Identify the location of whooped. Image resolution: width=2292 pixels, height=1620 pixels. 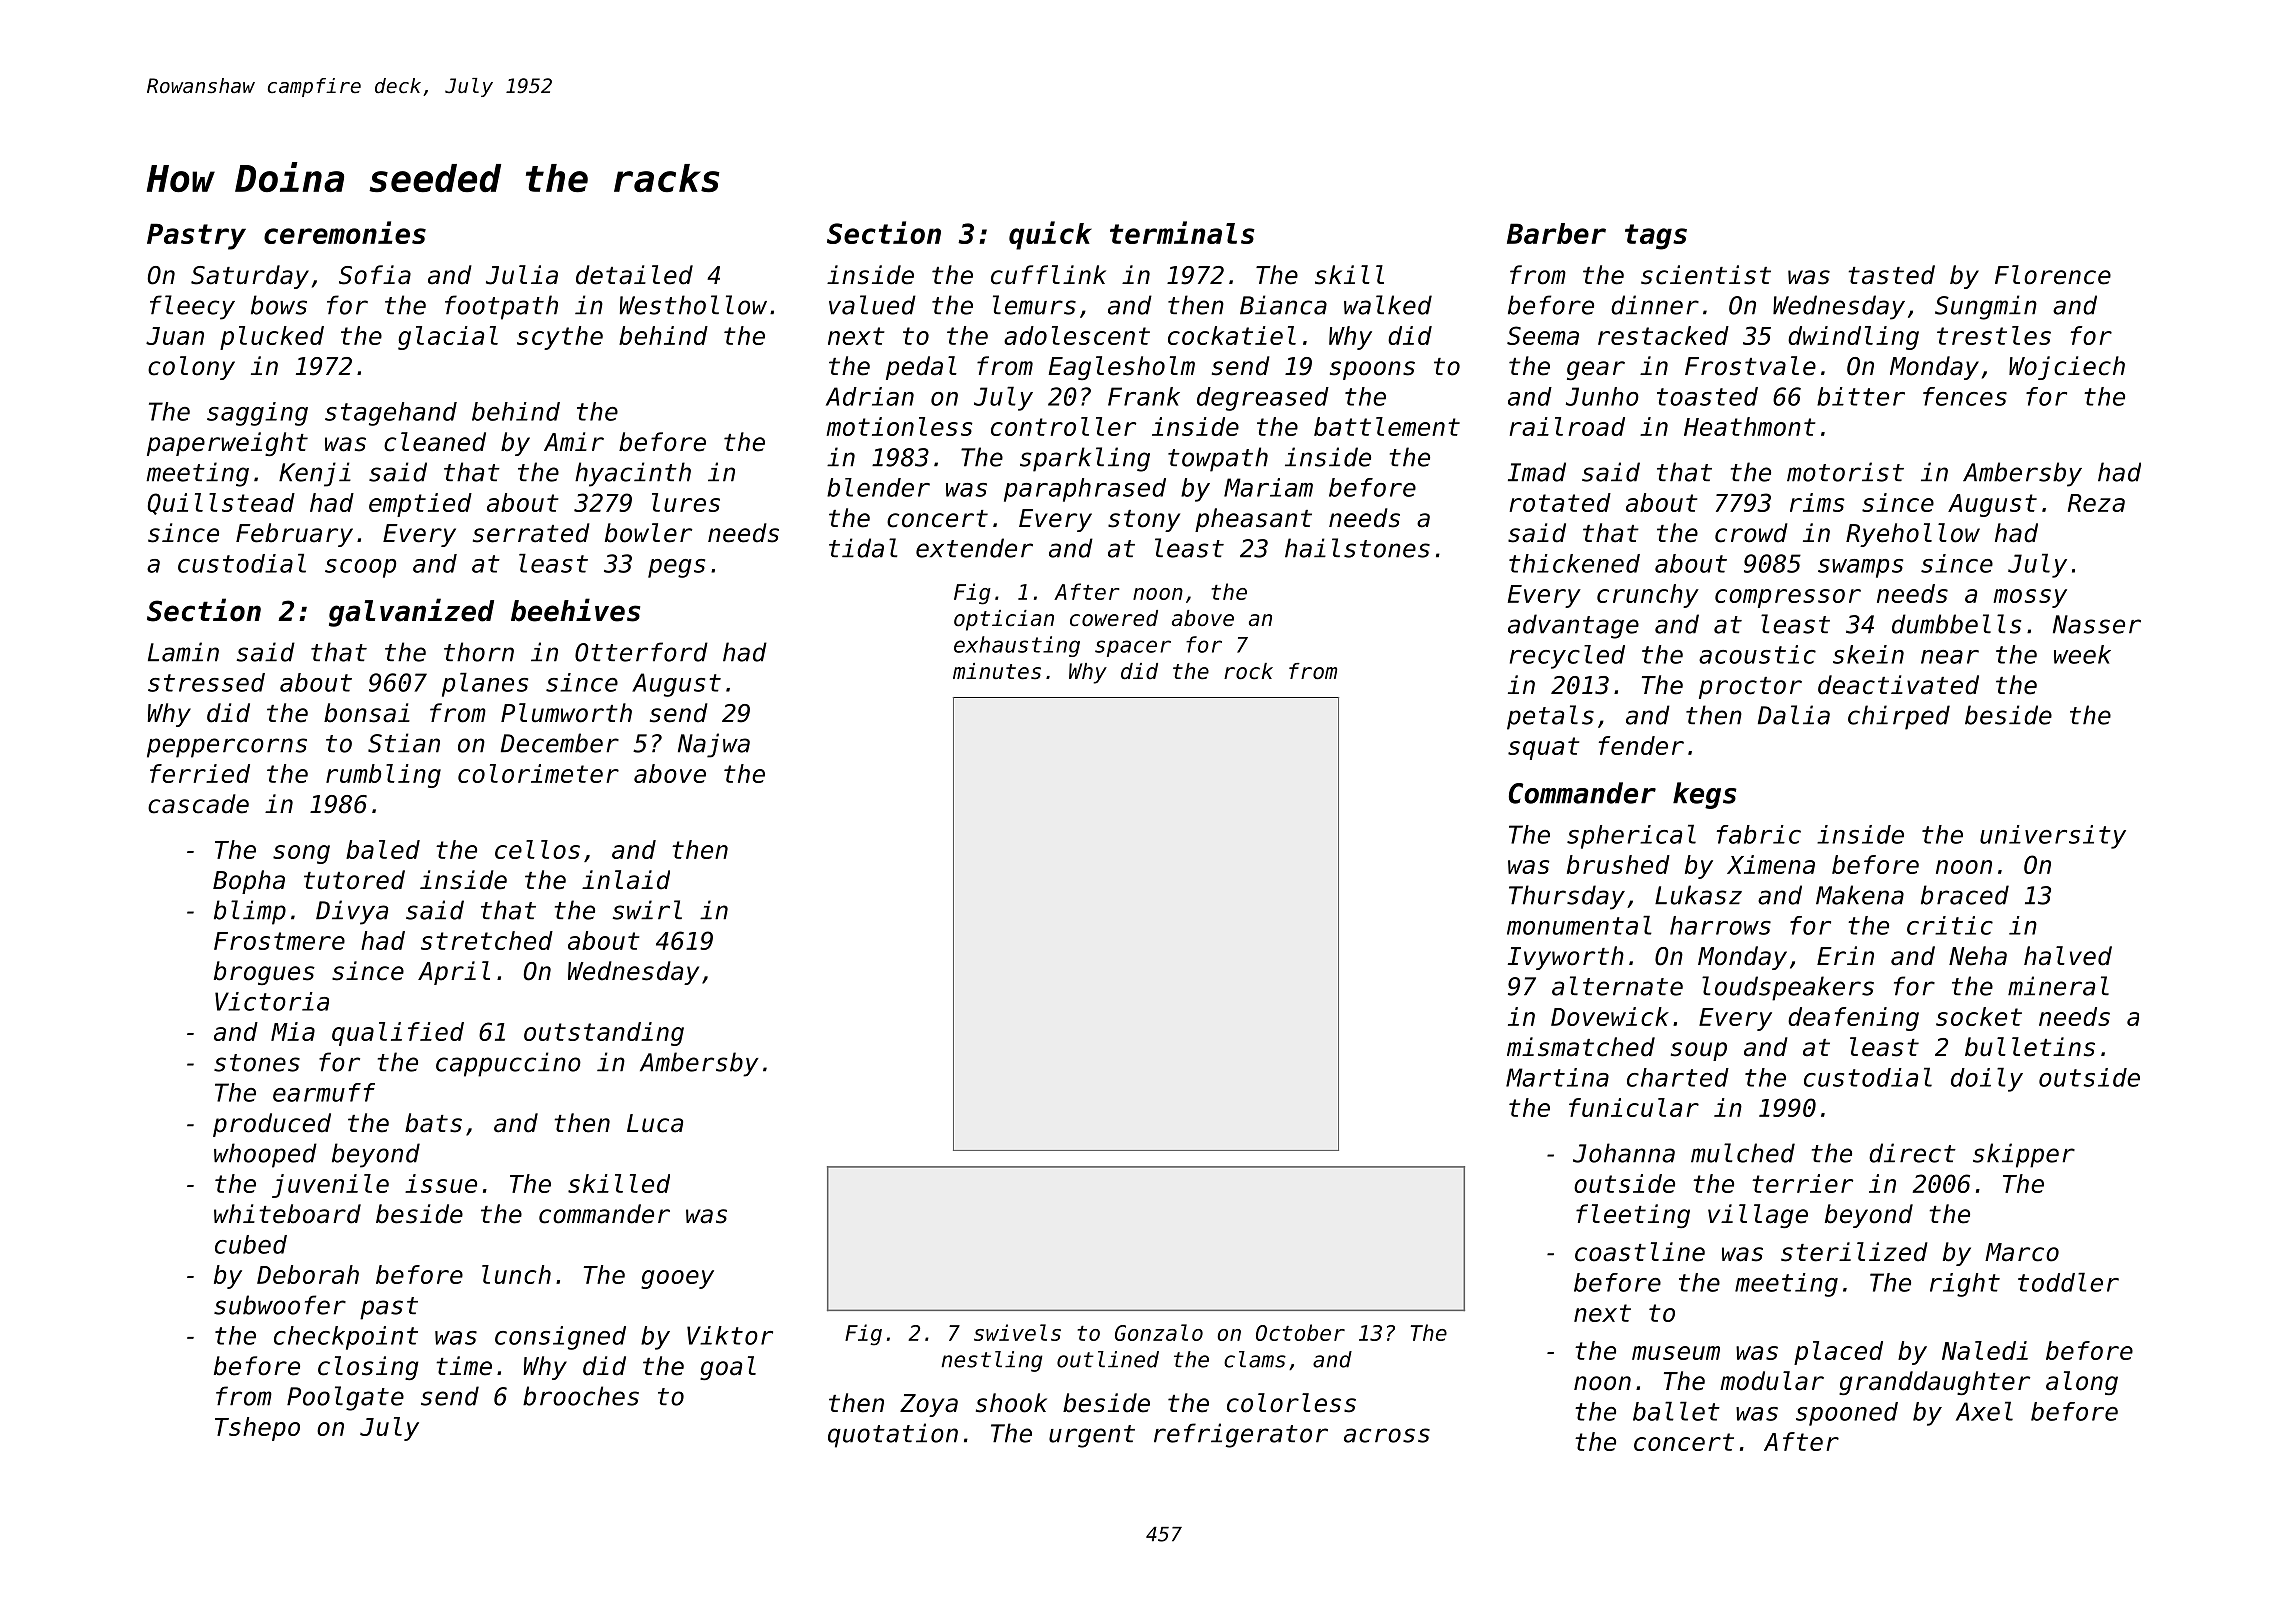
(265, 1155).
